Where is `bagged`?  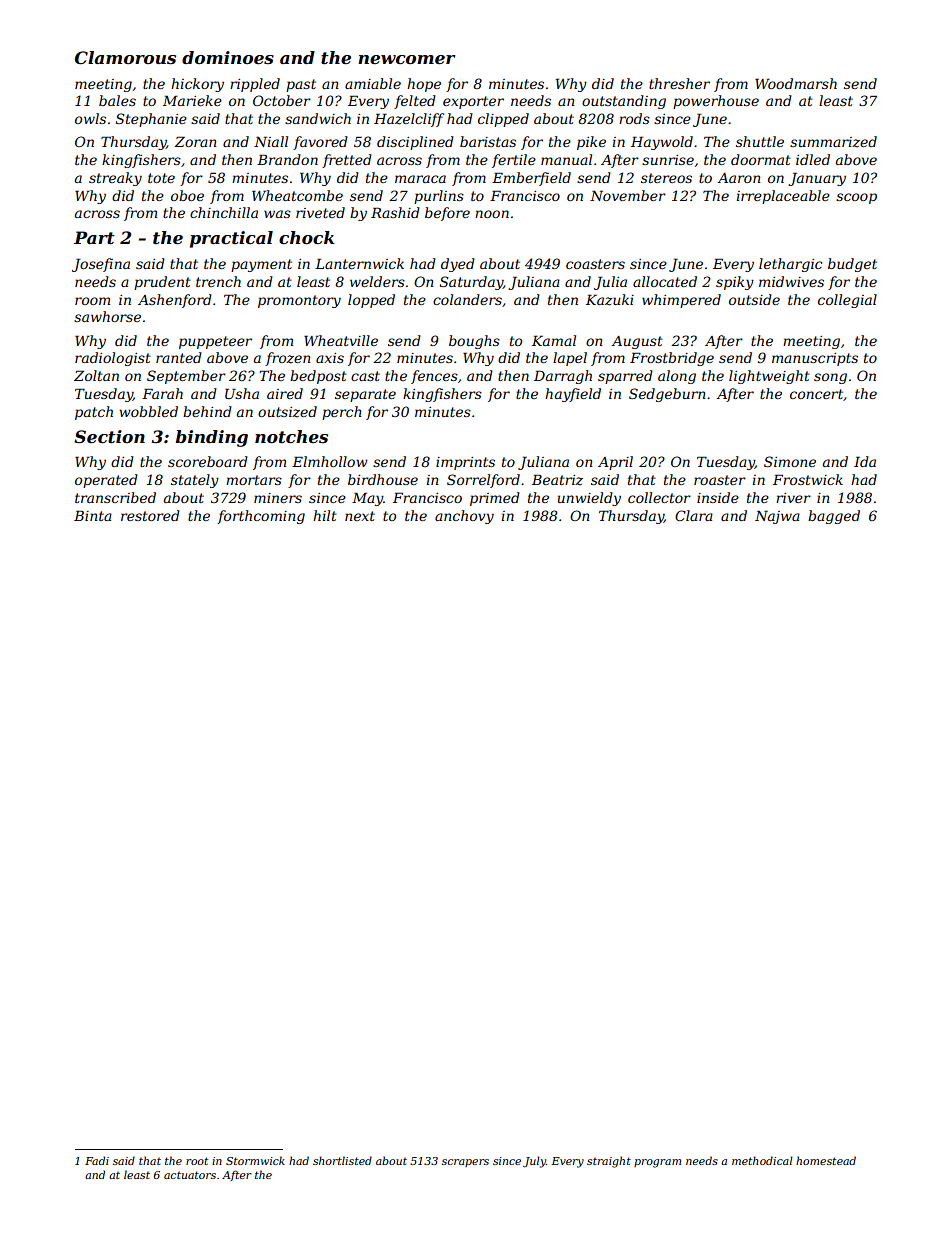
bagged is located at coordinates (834, 517).
